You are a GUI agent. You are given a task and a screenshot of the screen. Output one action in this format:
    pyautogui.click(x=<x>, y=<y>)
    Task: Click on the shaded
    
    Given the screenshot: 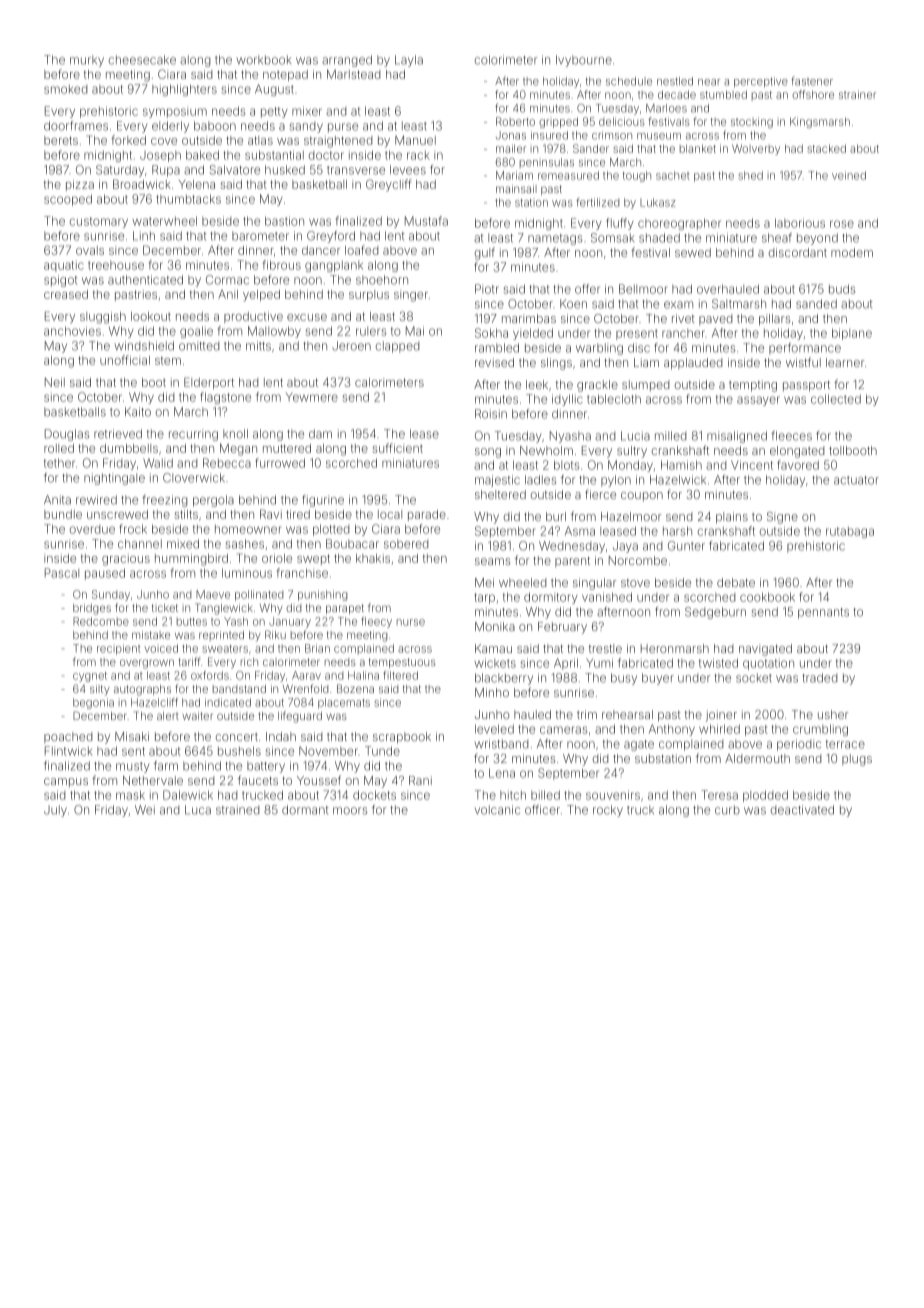 What is the action you would take?
    pyautogui.click(x=659, y=238)
